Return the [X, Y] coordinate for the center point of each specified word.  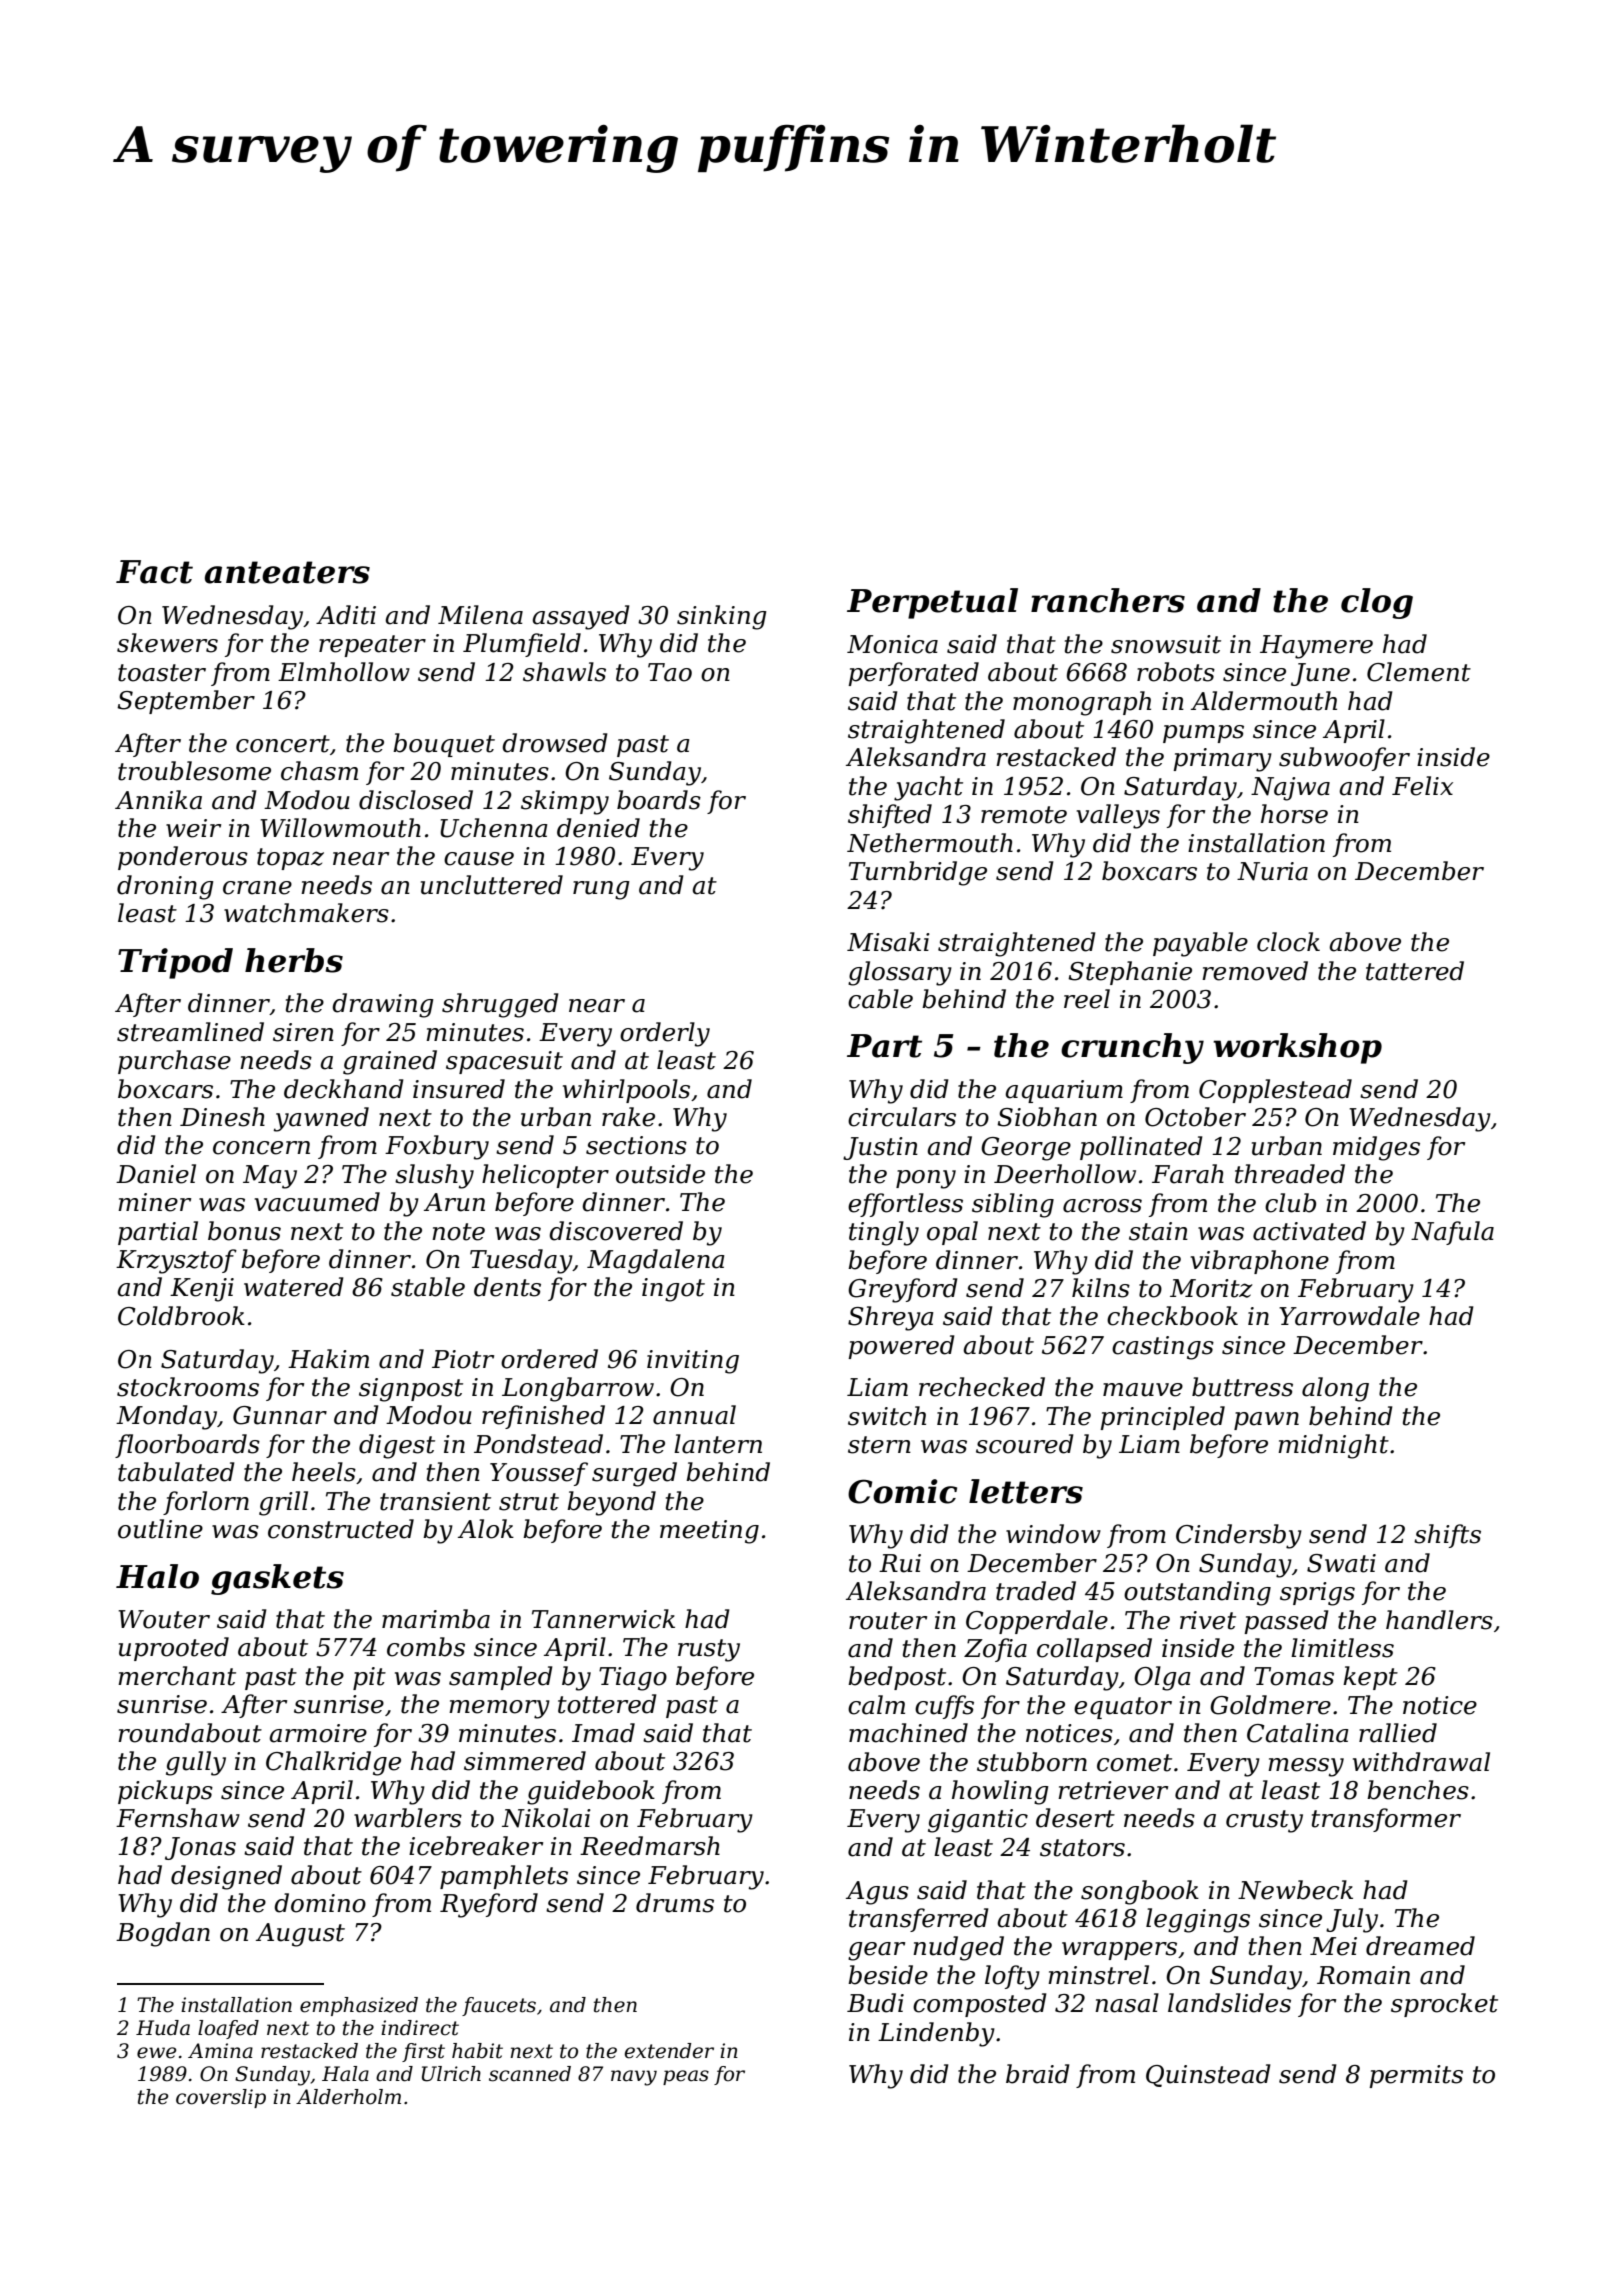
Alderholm [348, 2097]
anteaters [287, 572]
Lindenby [936, 2034]
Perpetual [932, 603]
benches [1418, 1790]
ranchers [1108, 600]
